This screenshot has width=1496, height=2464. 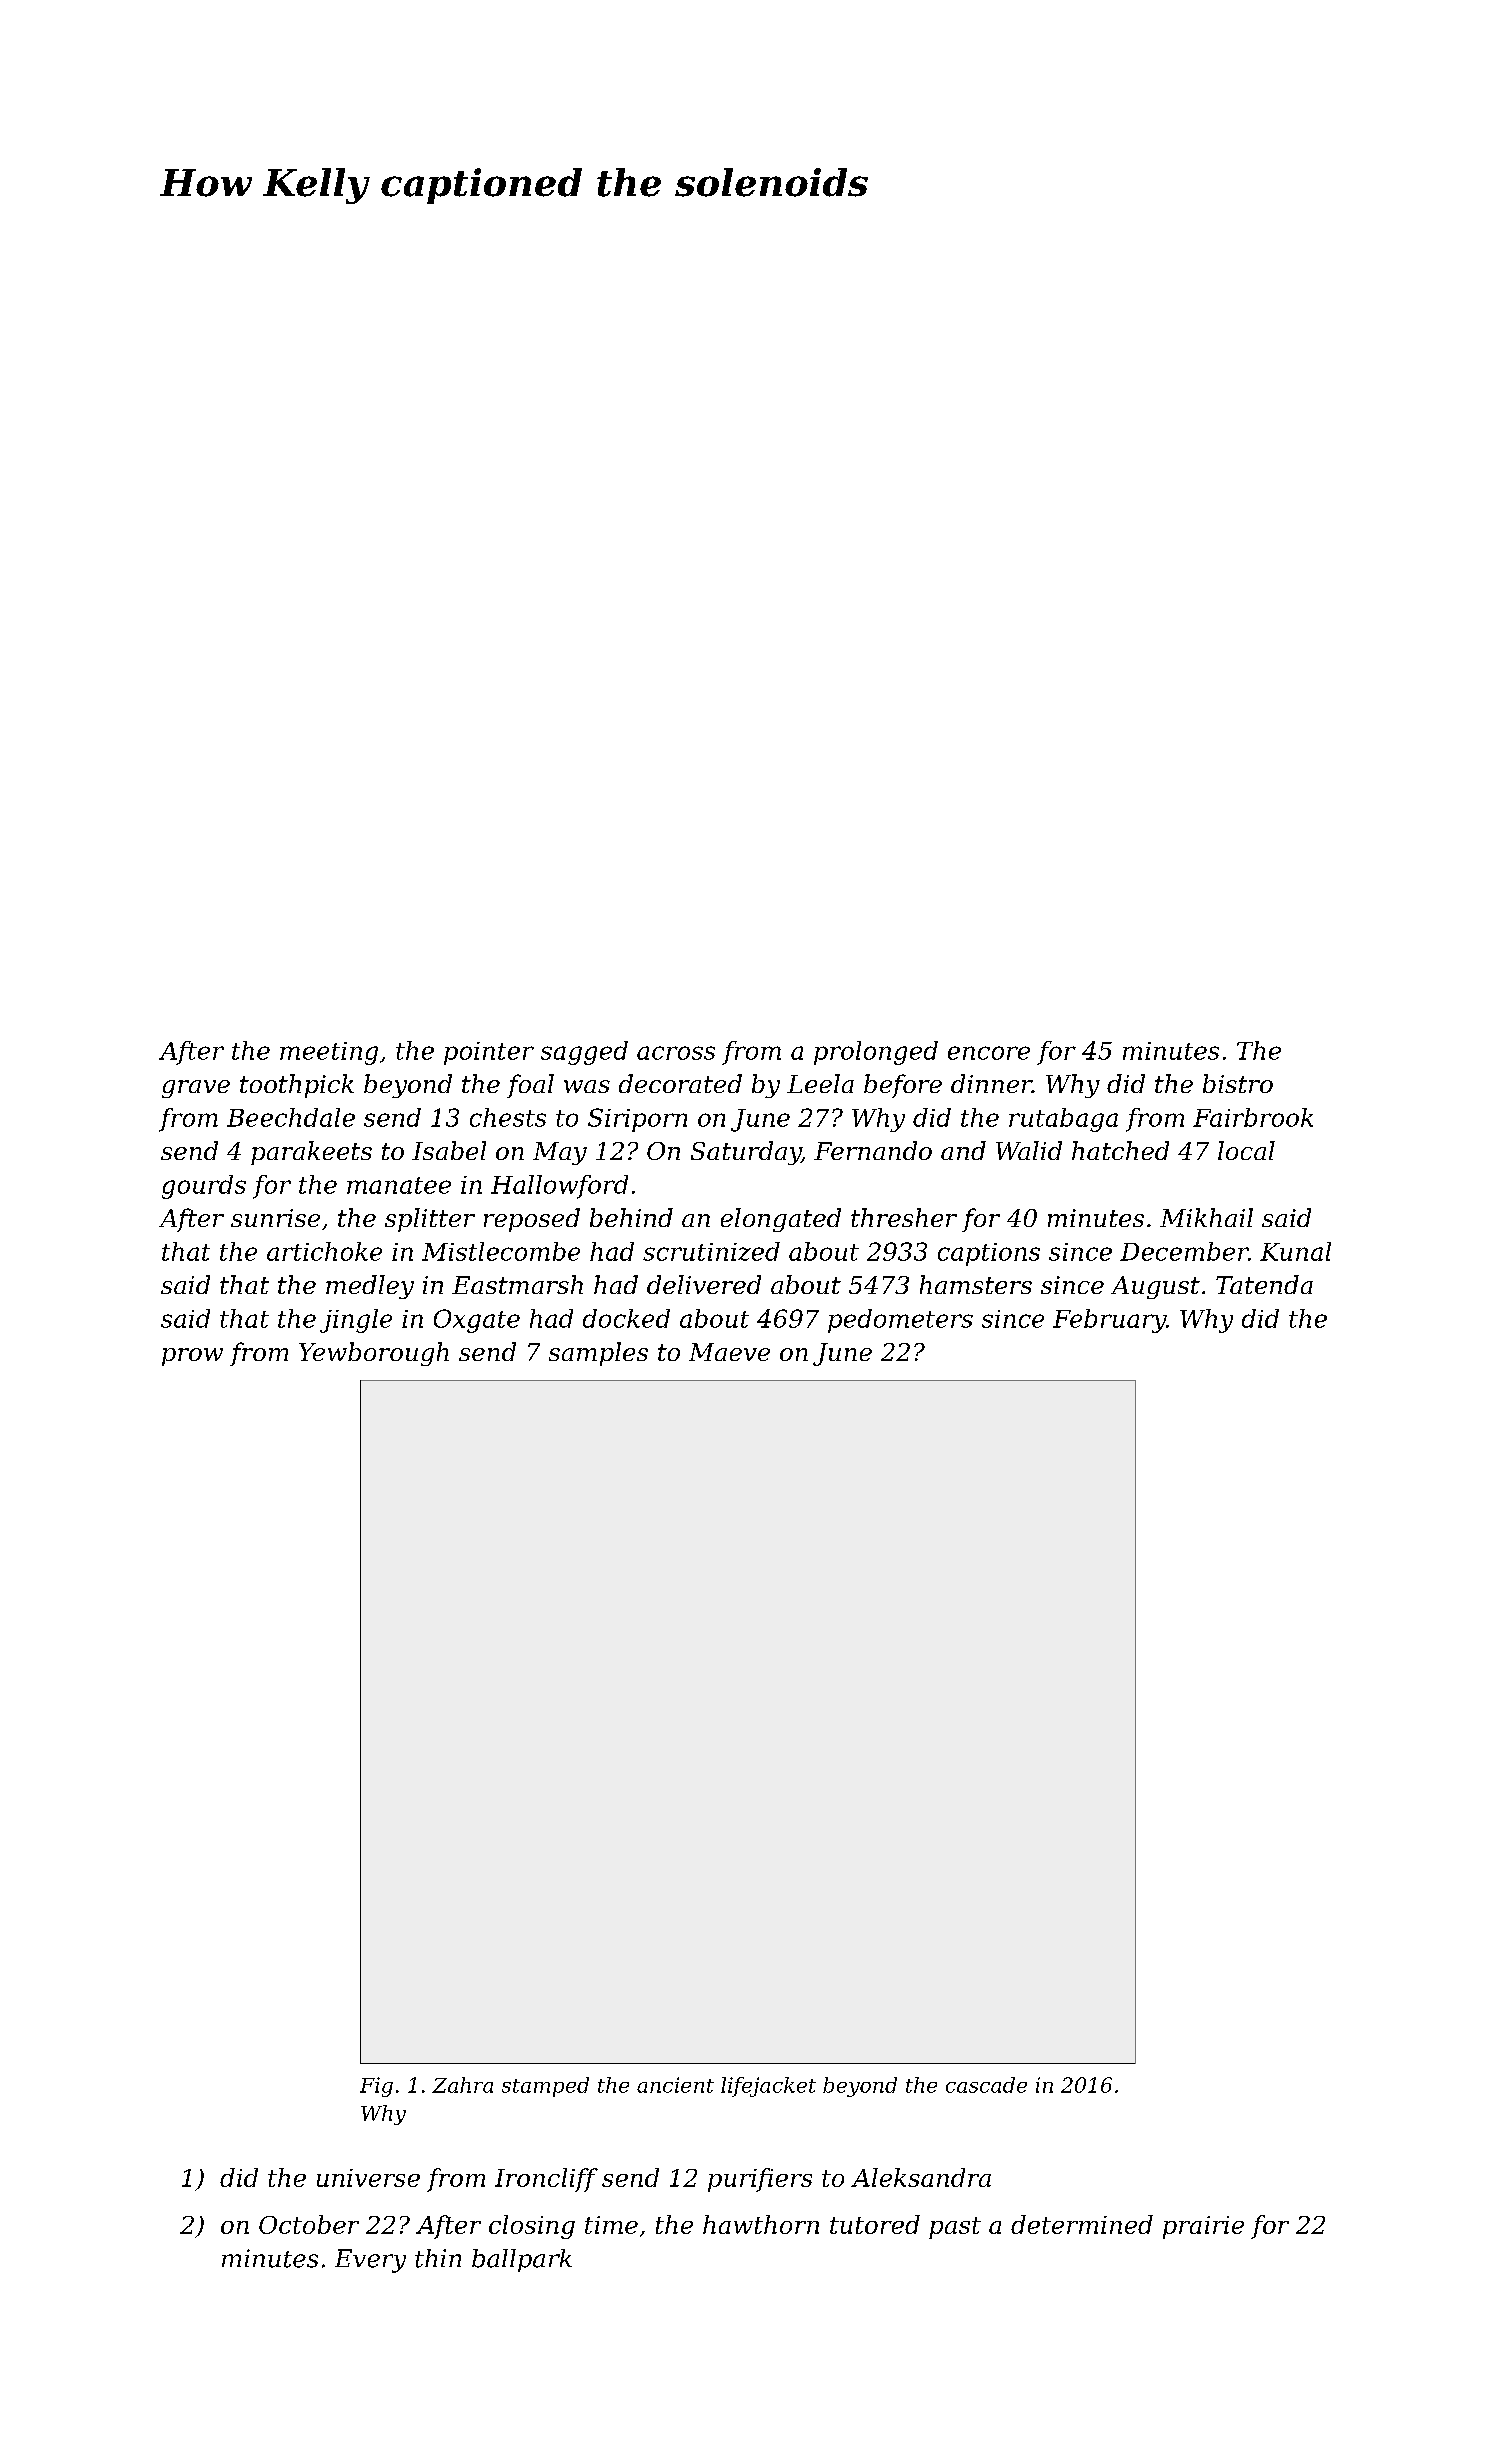 I want to click on bistro, so click(x=1238, y=1083).
